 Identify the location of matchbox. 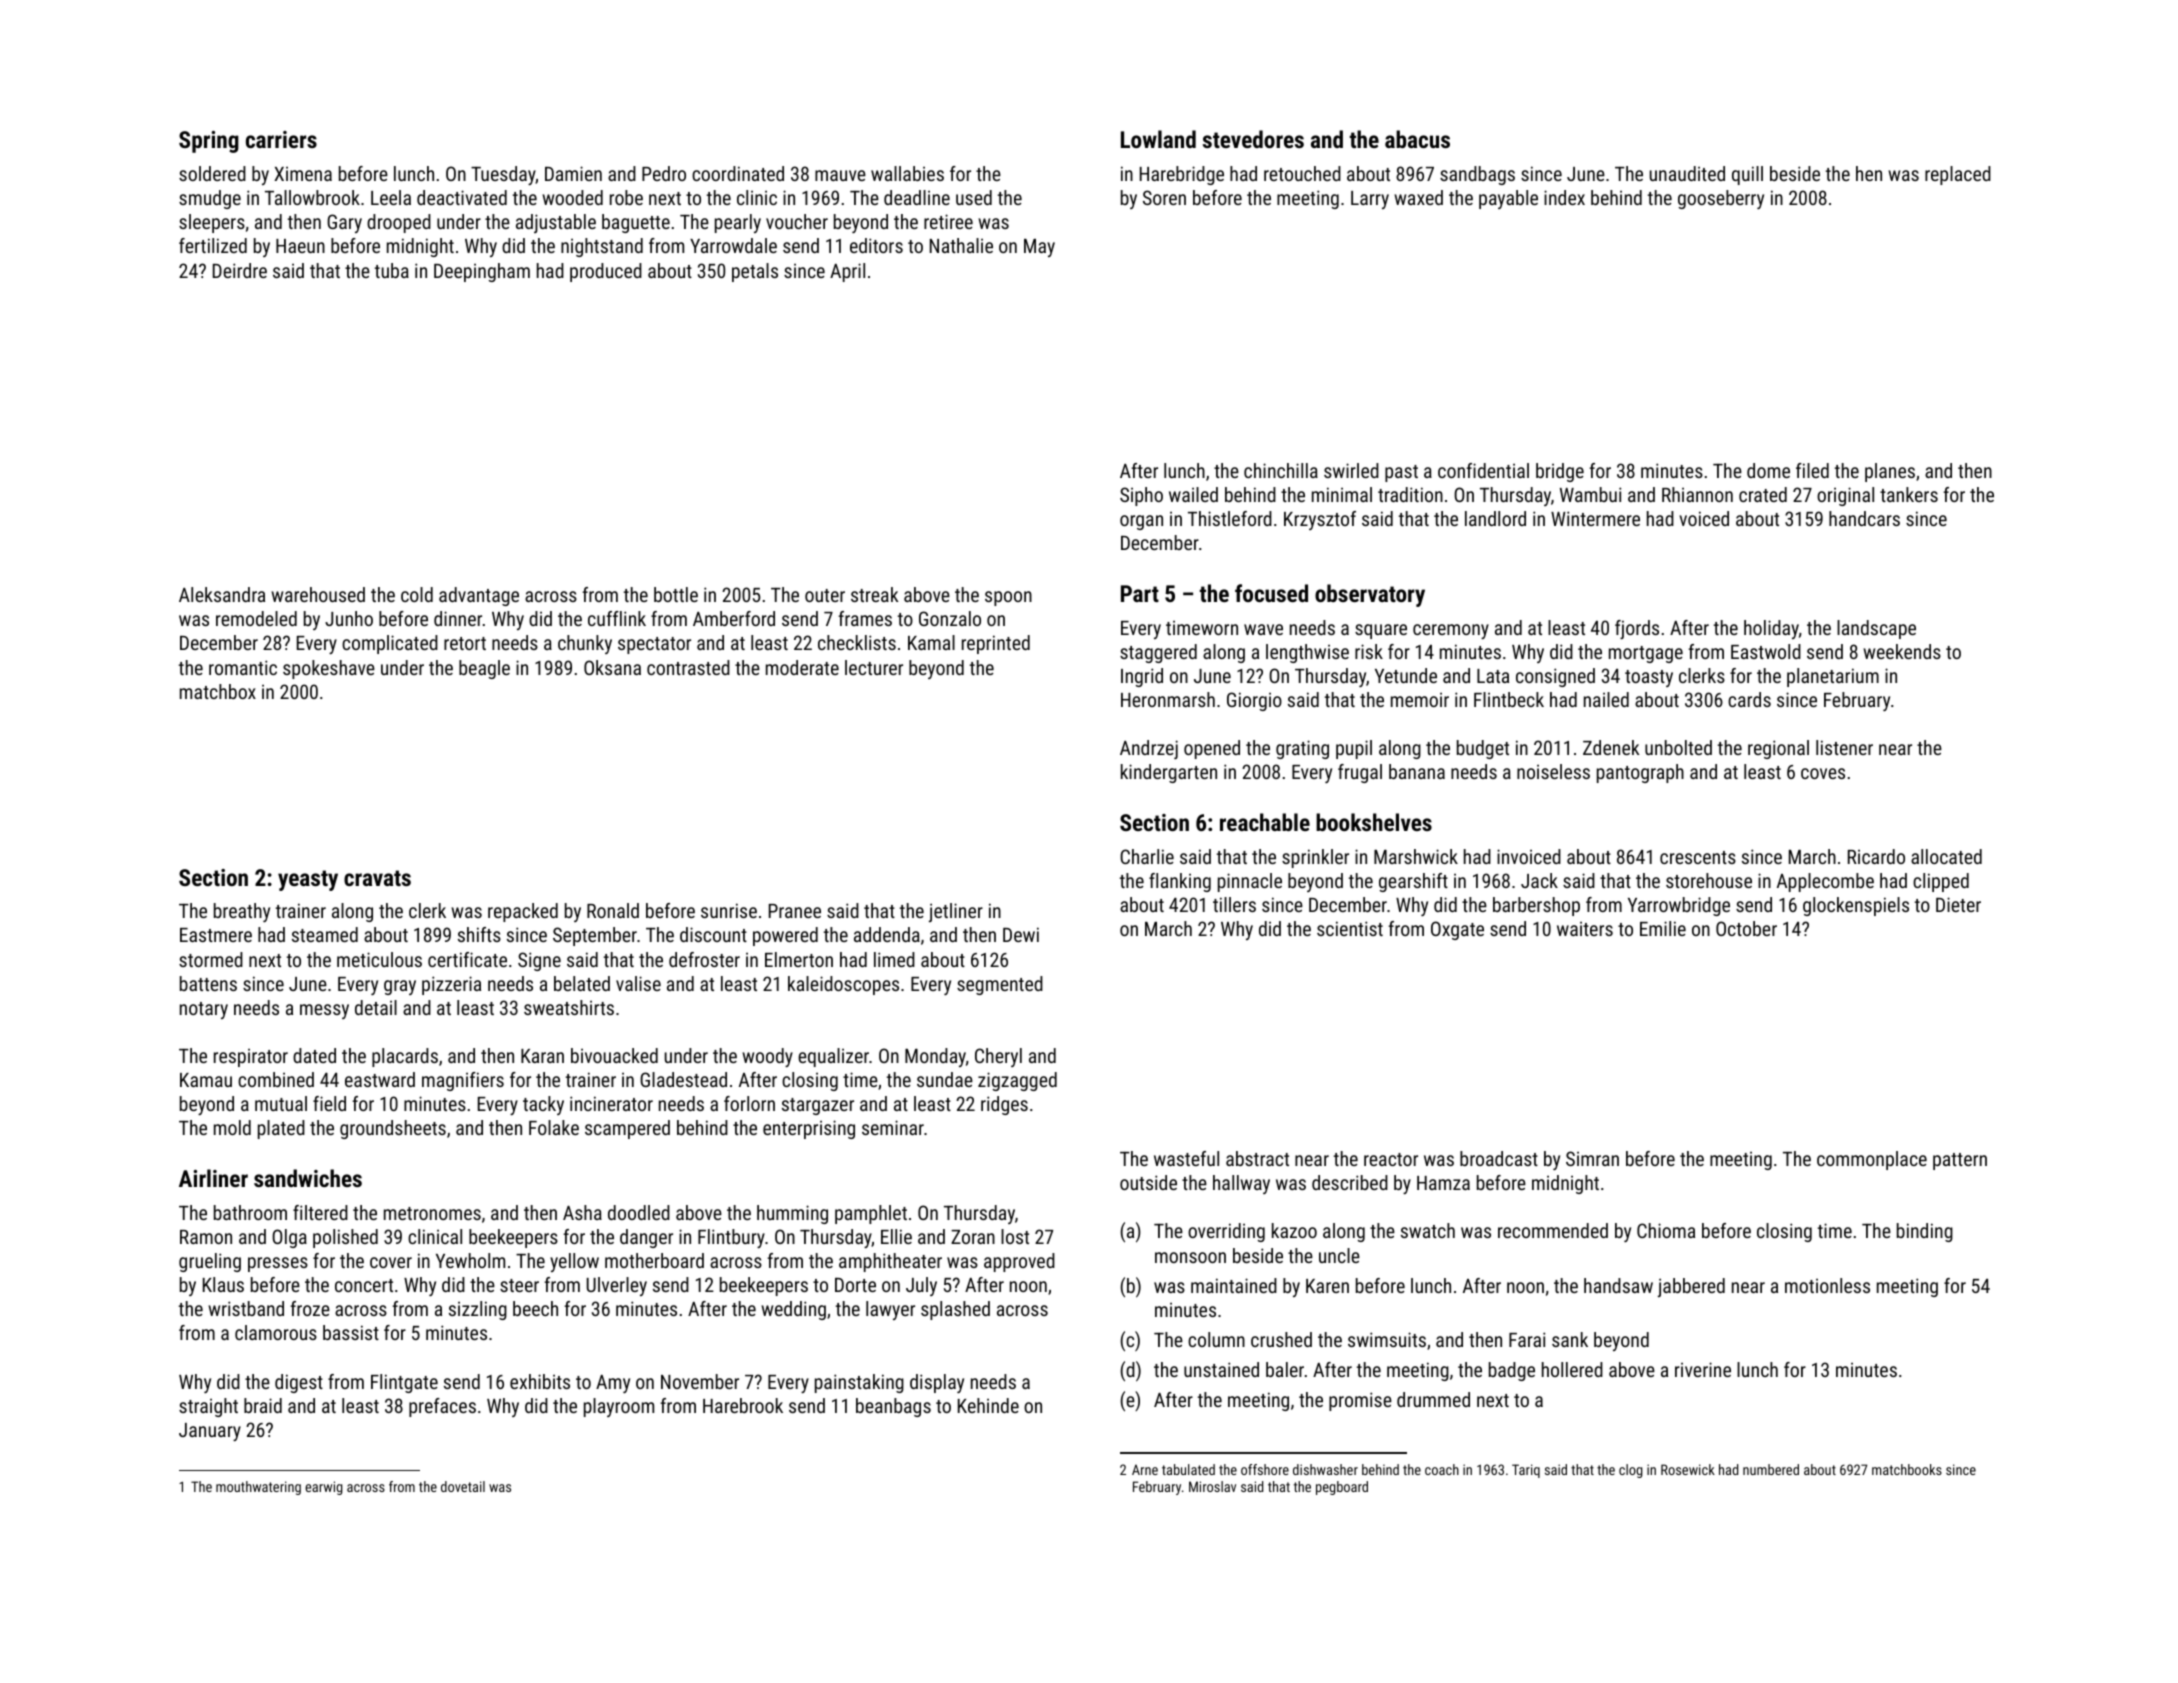
(218, 691).
